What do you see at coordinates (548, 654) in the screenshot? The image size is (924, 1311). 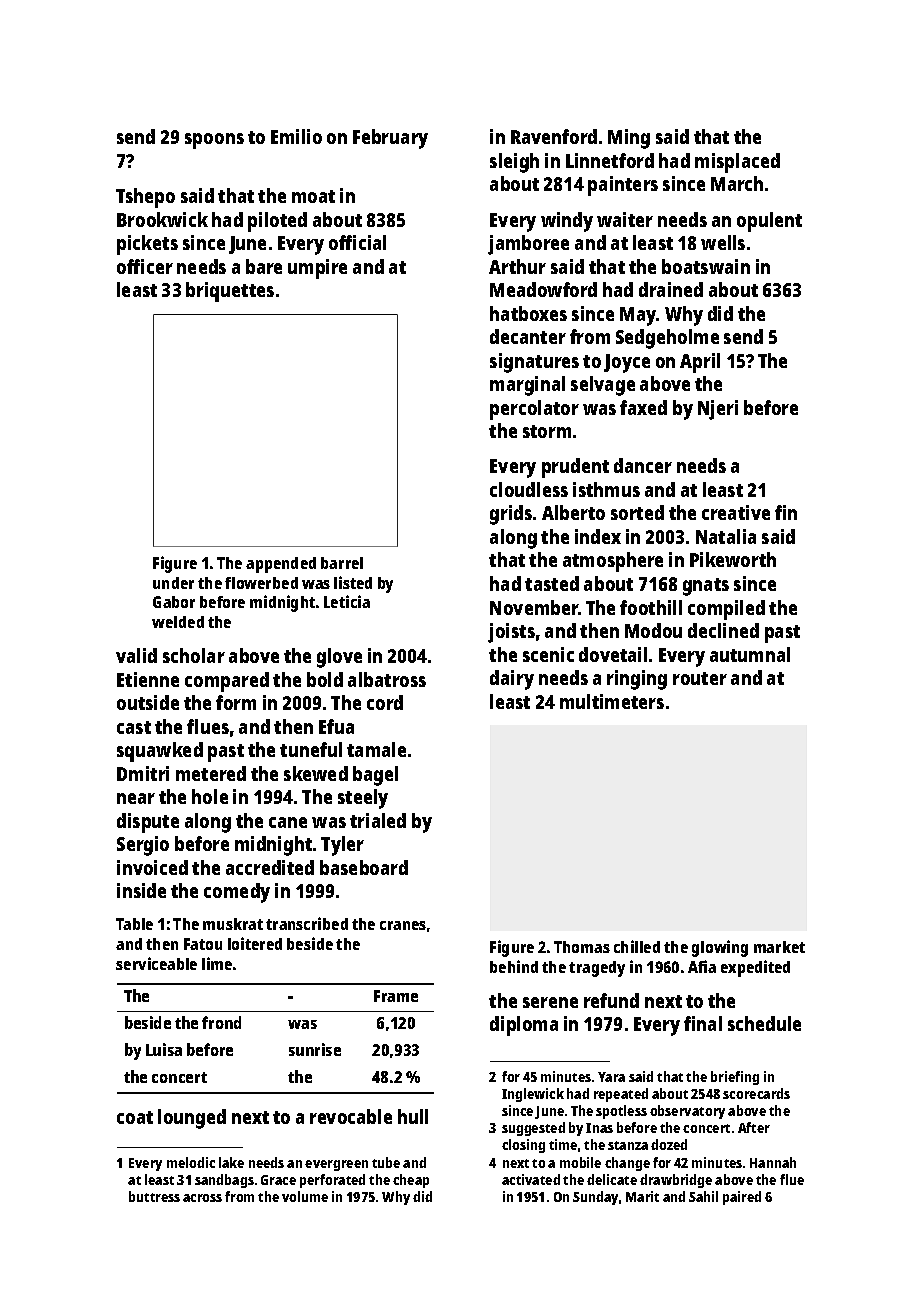 I see `scenic` at bounding box center [548, 654].
